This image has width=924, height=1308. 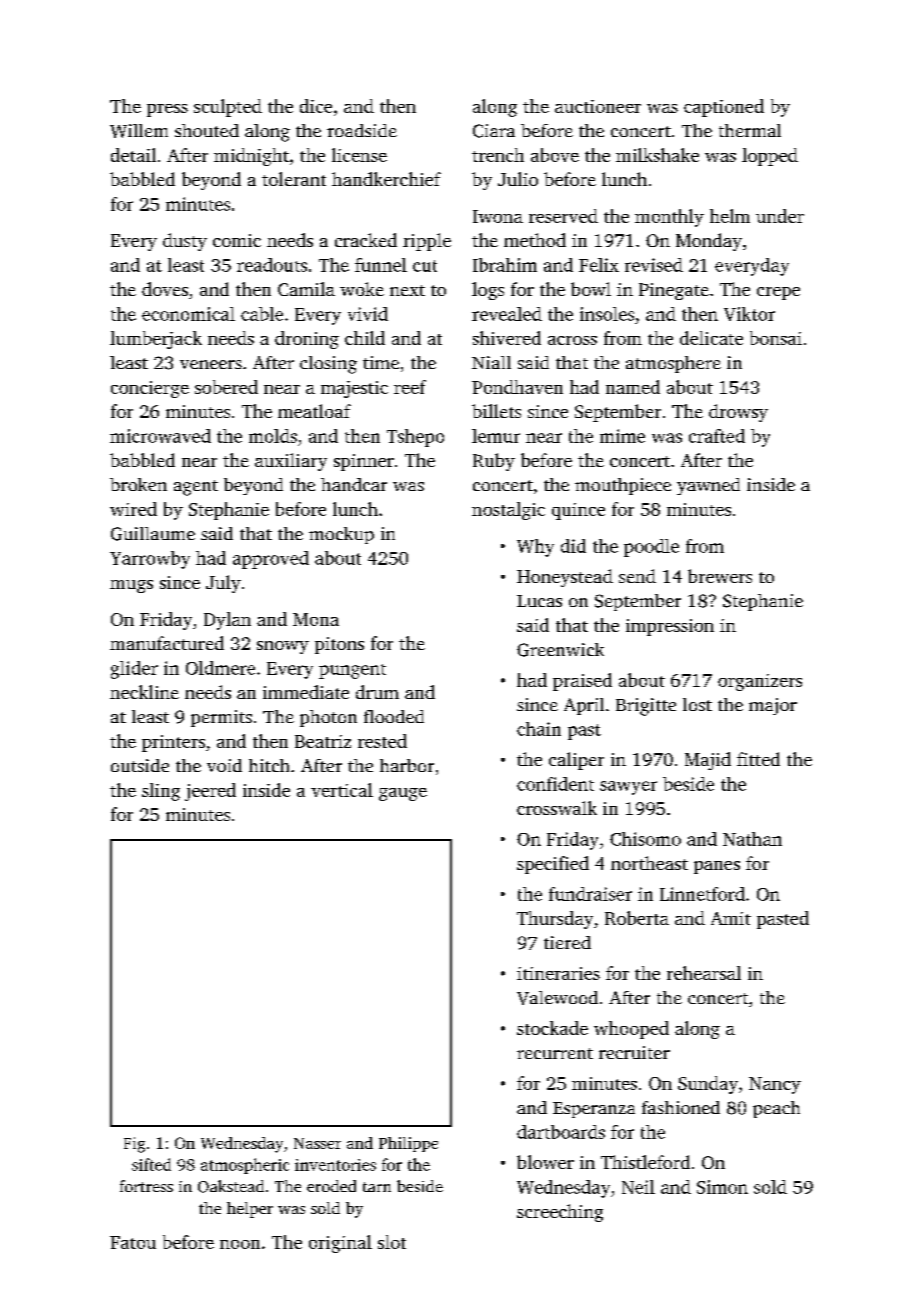 What do you see at coordinates (555, 920) in the image?
I see `Thursday` at bounding box center [555, 920].
